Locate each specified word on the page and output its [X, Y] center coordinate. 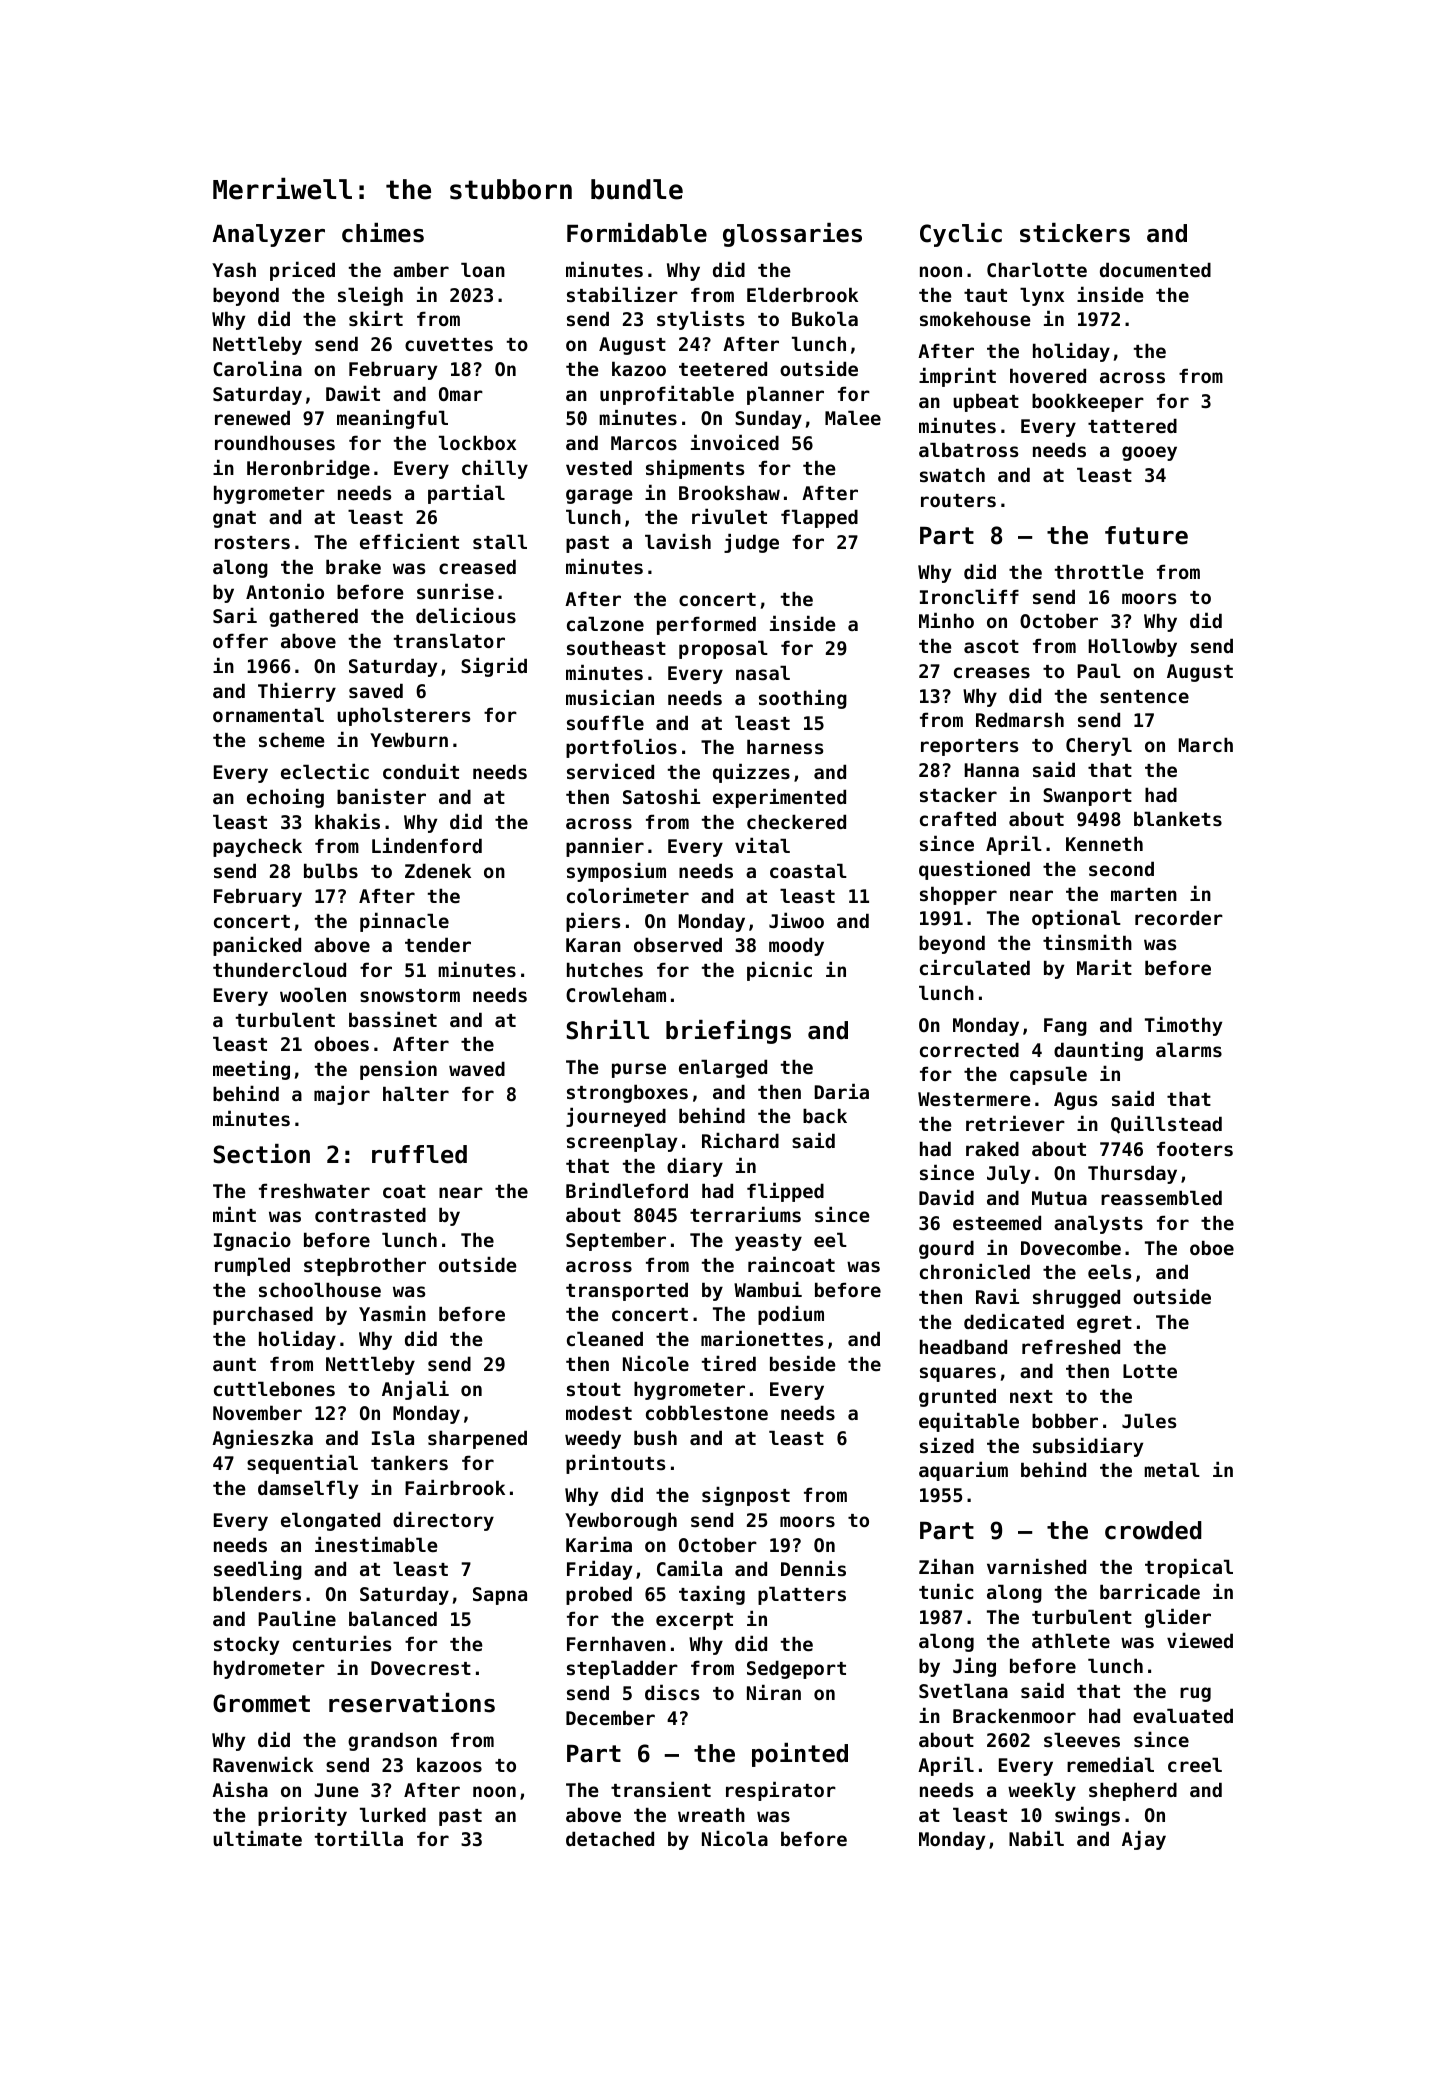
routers [958, 500]
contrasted [370, 1214]
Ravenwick [263, 1764]
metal [1172, 1469]
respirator [781, 1791]
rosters [252, 543]
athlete [1071, 1640]
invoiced [735, 442]
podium [791, 1315]
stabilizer [622, 294]
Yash [234, 270]
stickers [1075, 233]
